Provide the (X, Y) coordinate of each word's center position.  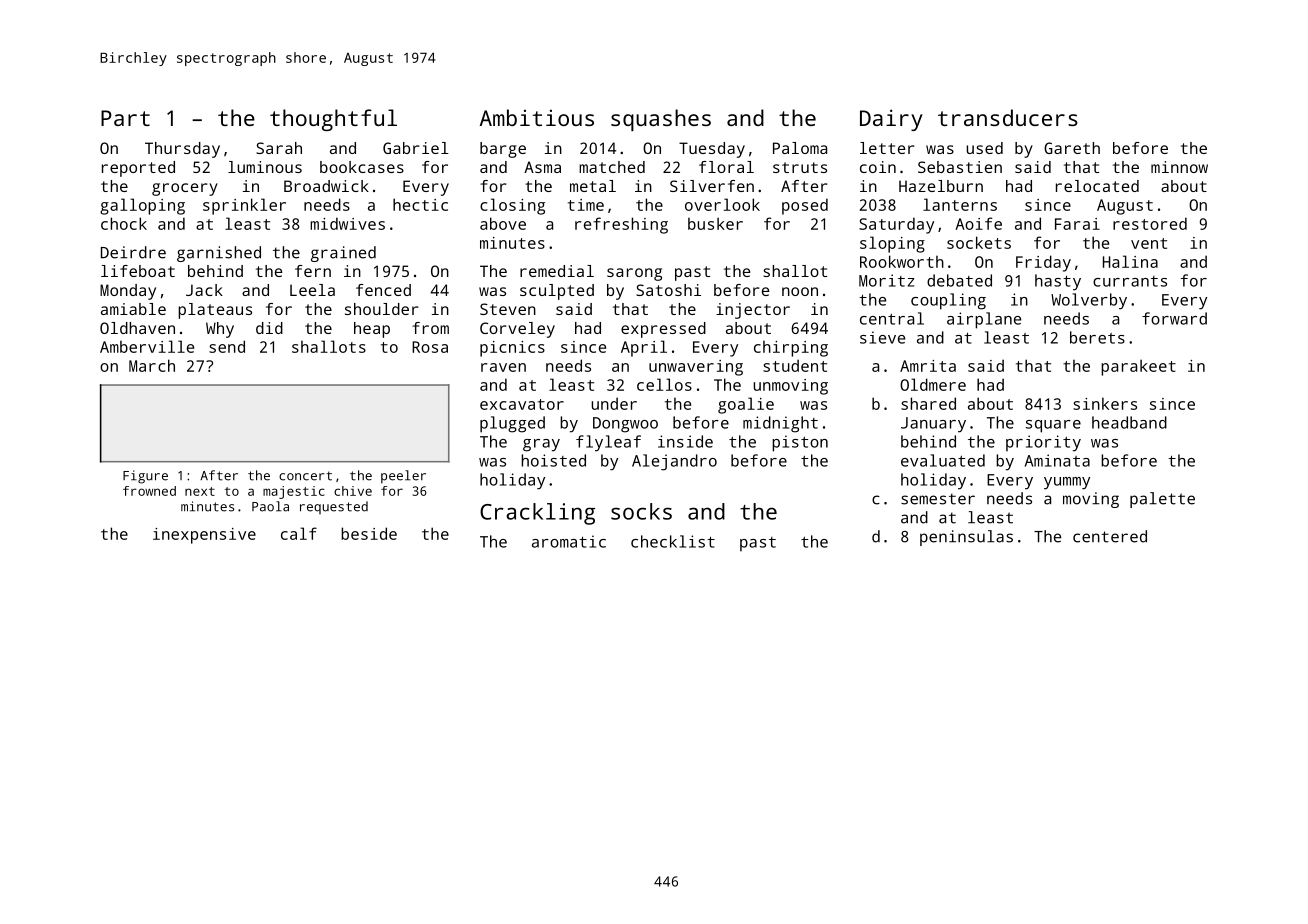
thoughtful (333, 120)
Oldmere (933, 384)
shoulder (381, 309)
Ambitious (537, 117)
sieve (882, 337)
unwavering (696, 368)
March (152, 365)
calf (299, 533)
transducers (1008, 117)
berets (1097, 337)
